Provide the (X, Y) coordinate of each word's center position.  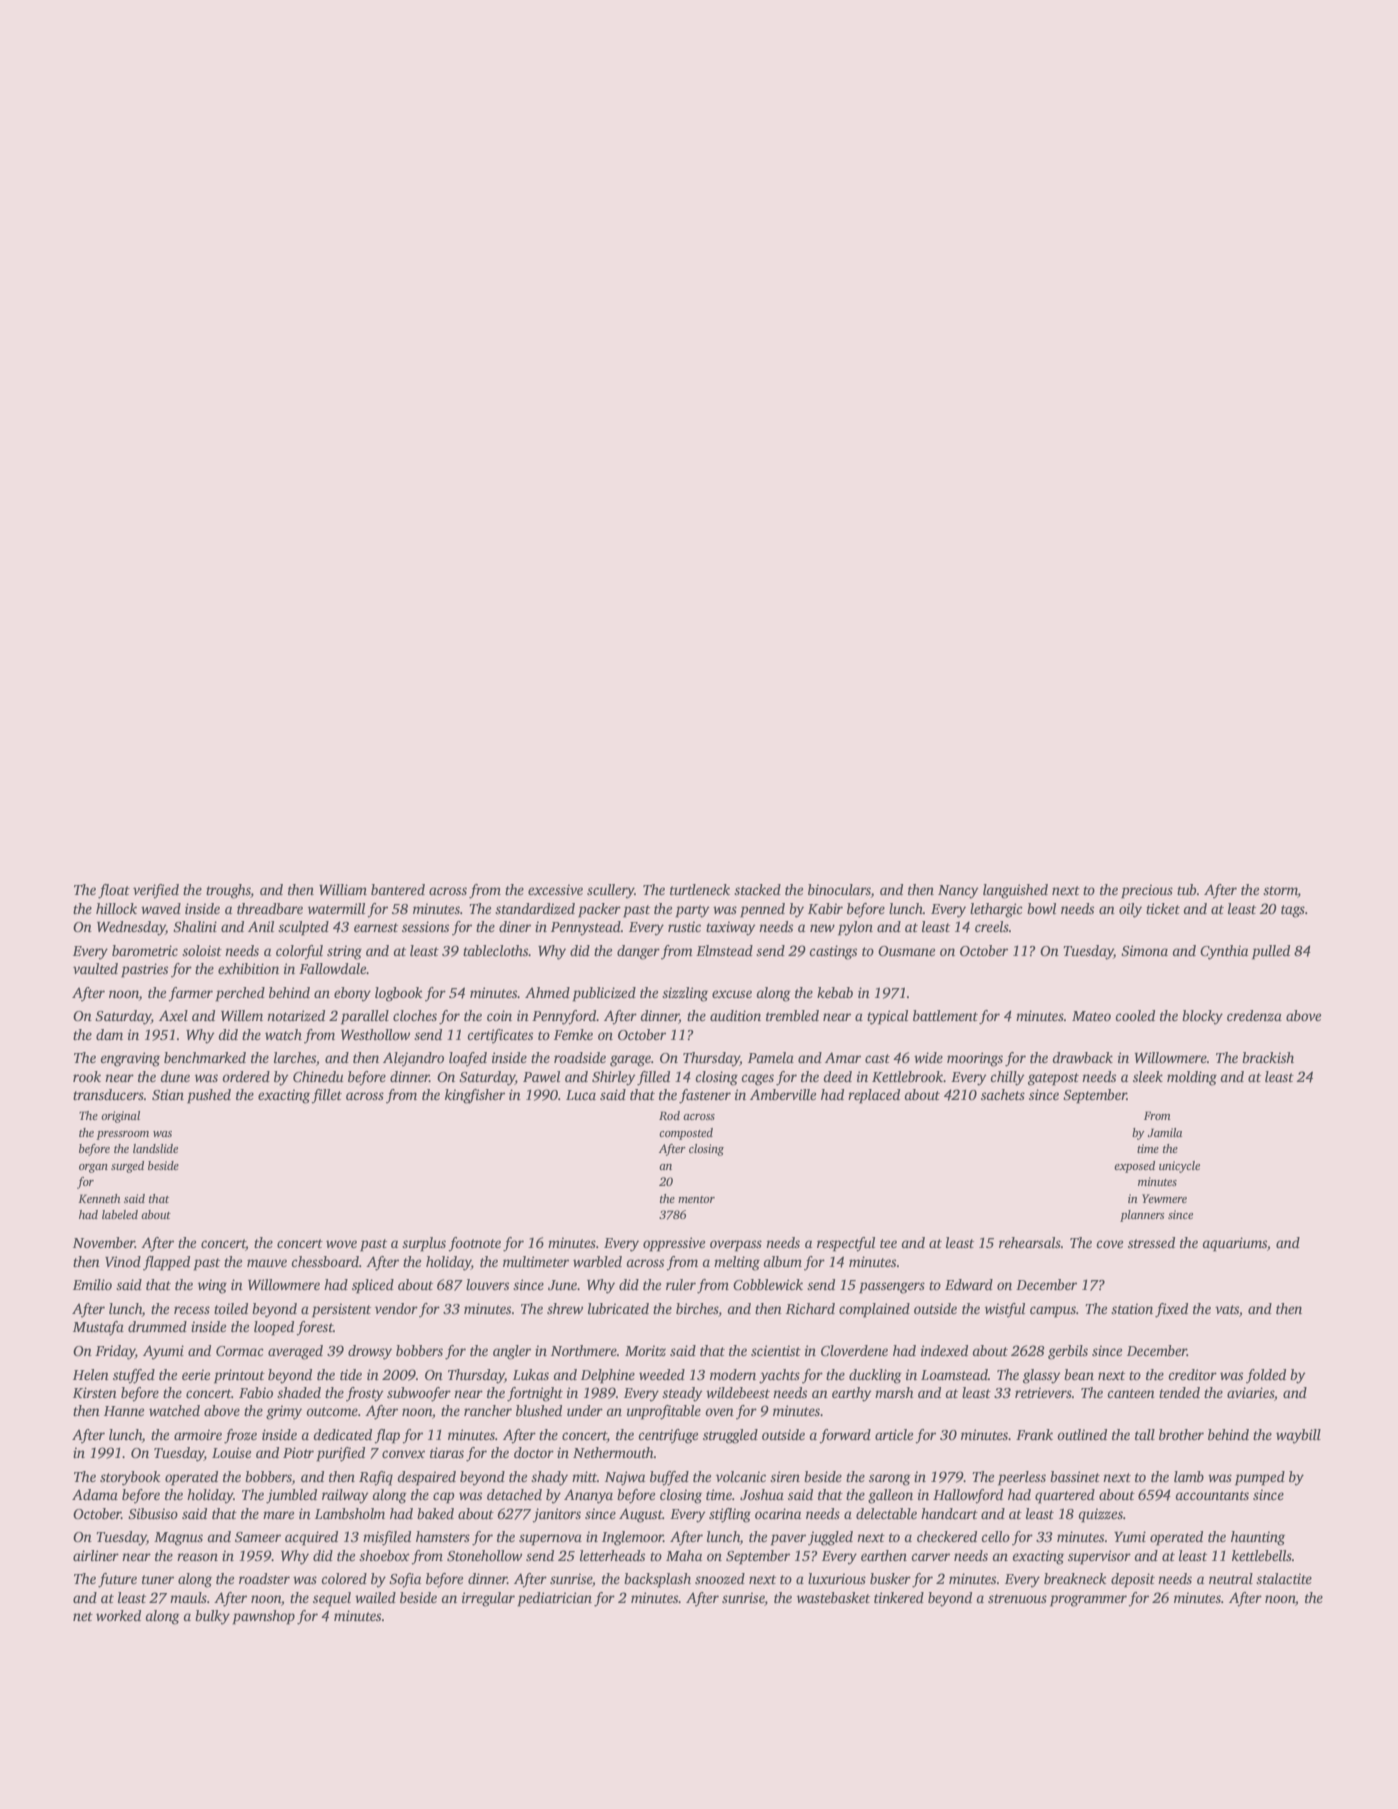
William (343, 889)
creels (992, 926)
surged (127, 1167)
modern (733, 1374)
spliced (373, 1286)
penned (762, 910)
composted (686, 1134)
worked (118, 1615)
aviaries (1250, 1392)
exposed (1134, 1167)
